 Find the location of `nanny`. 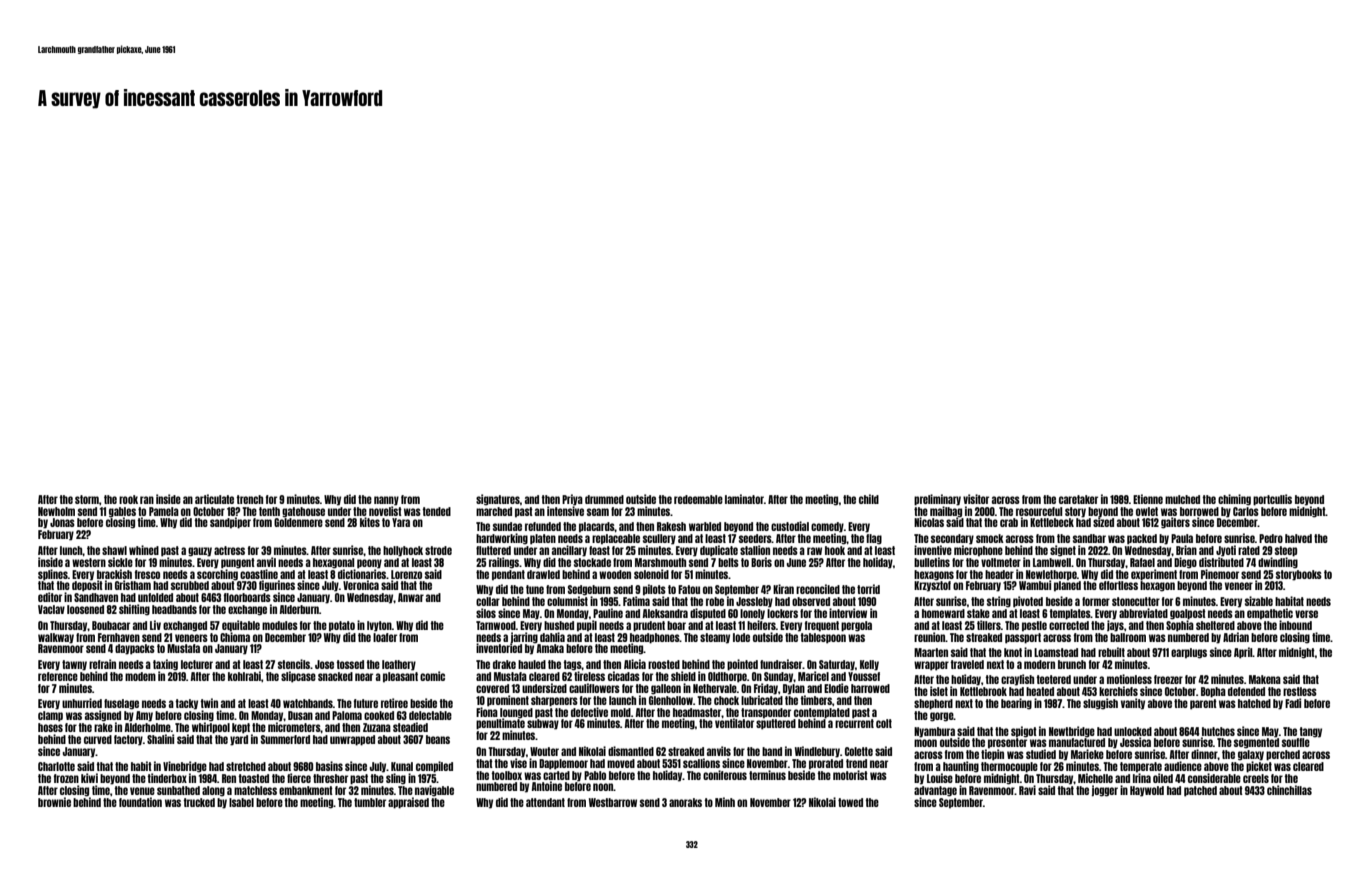

nanny is located at coordinates (386, 501).
